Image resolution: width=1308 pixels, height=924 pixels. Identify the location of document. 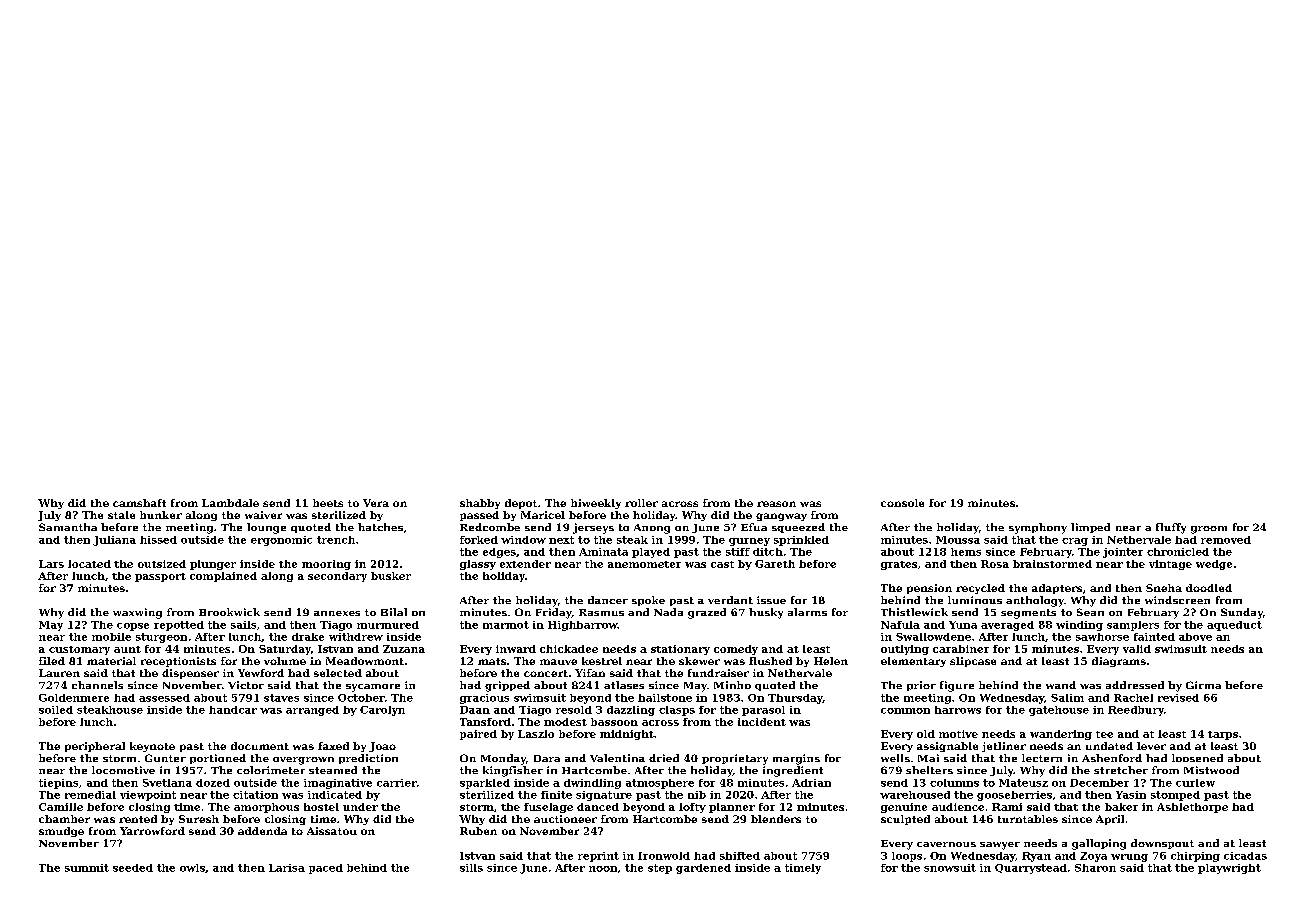
(260, 746).
